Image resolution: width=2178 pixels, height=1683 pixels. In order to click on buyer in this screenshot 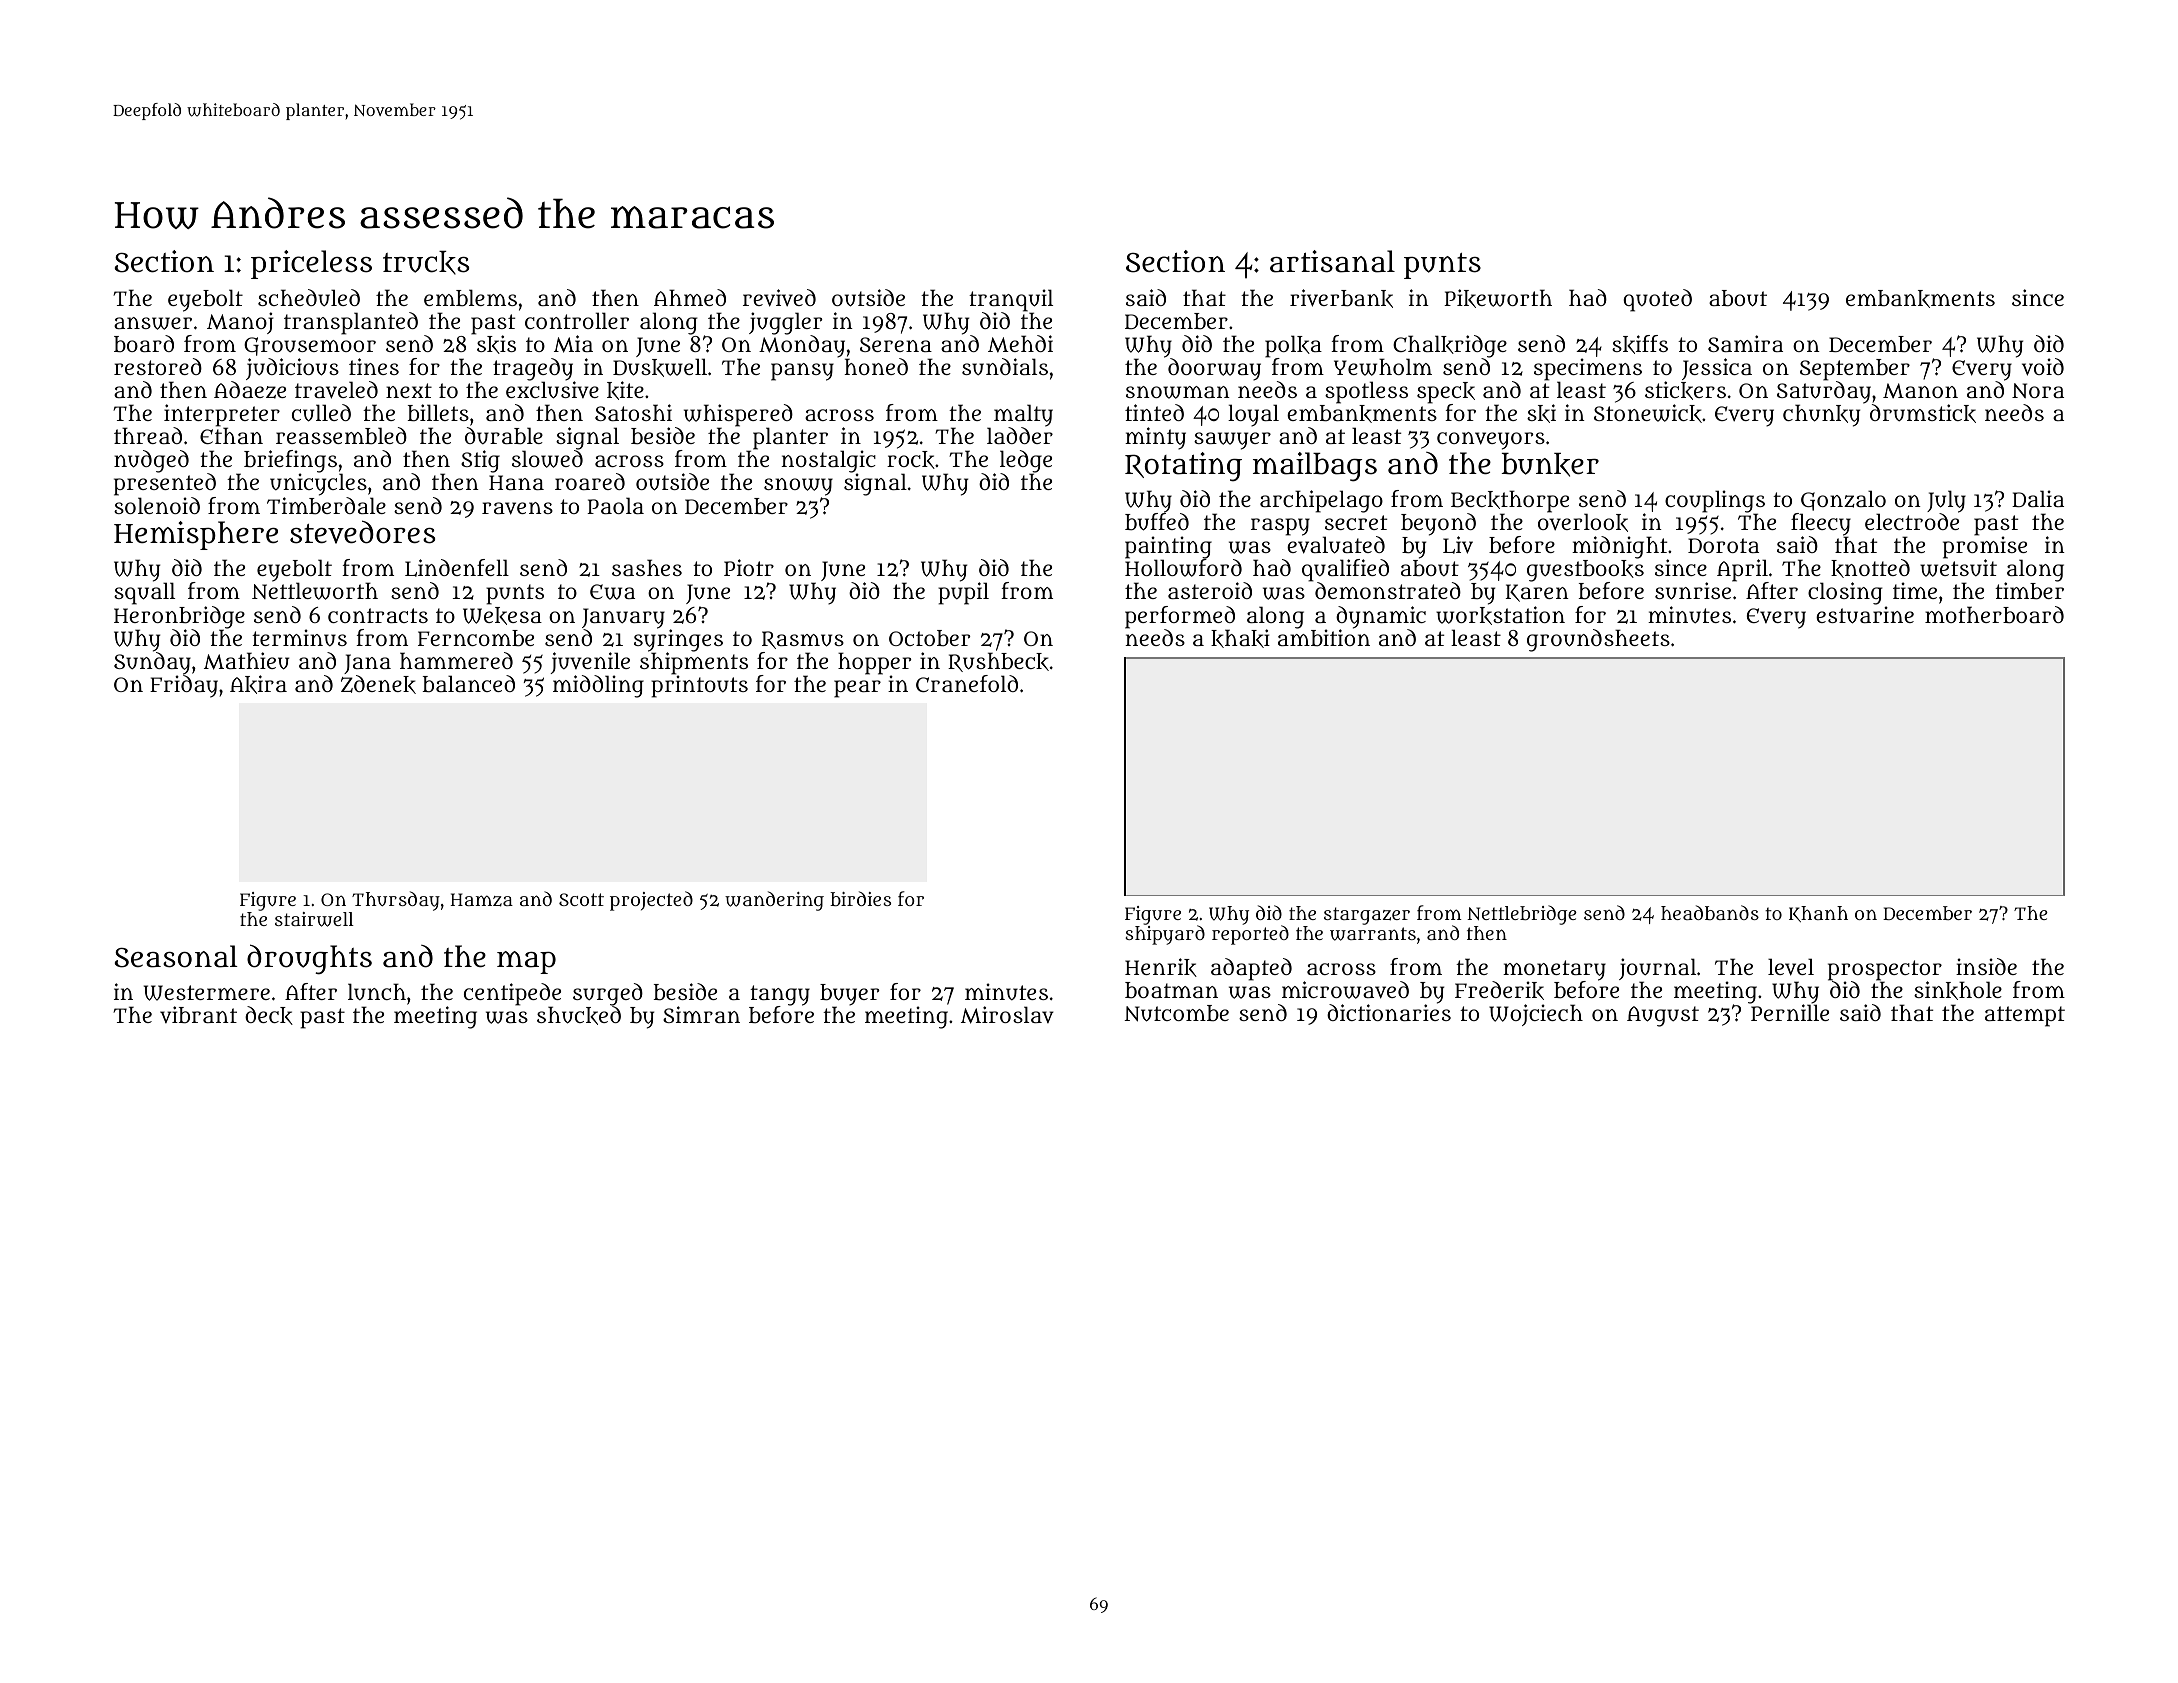, I will do `click(849, 995)`.
